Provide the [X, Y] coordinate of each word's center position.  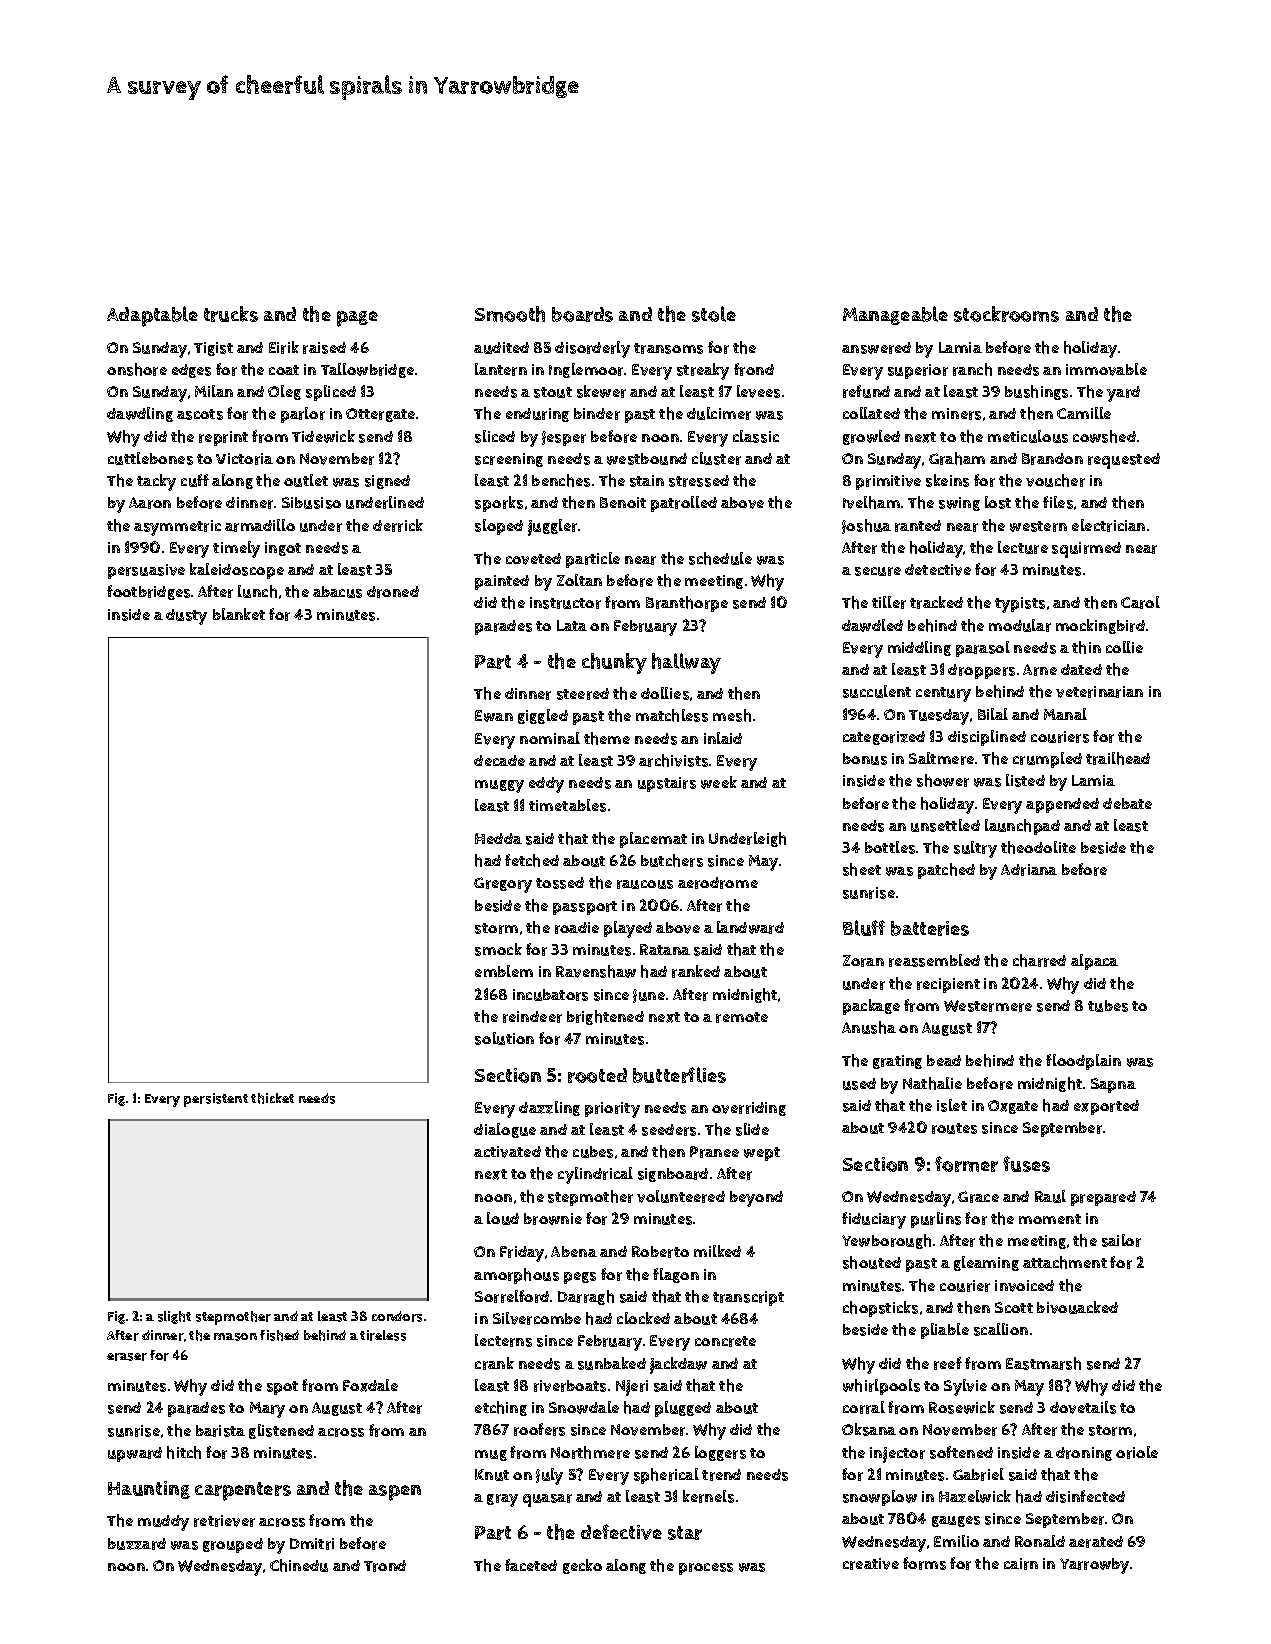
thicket [272, 1098]
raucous [645, 884]
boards [582, 314]
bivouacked [1077, 1307]
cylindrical [595, 1175]
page [357, 319]
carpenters [243, 1491]
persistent [216, 1100]
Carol [1140, 602]
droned [393, 592]
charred [1039, 960]
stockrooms [1006, 314]
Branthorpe [687, 604]
